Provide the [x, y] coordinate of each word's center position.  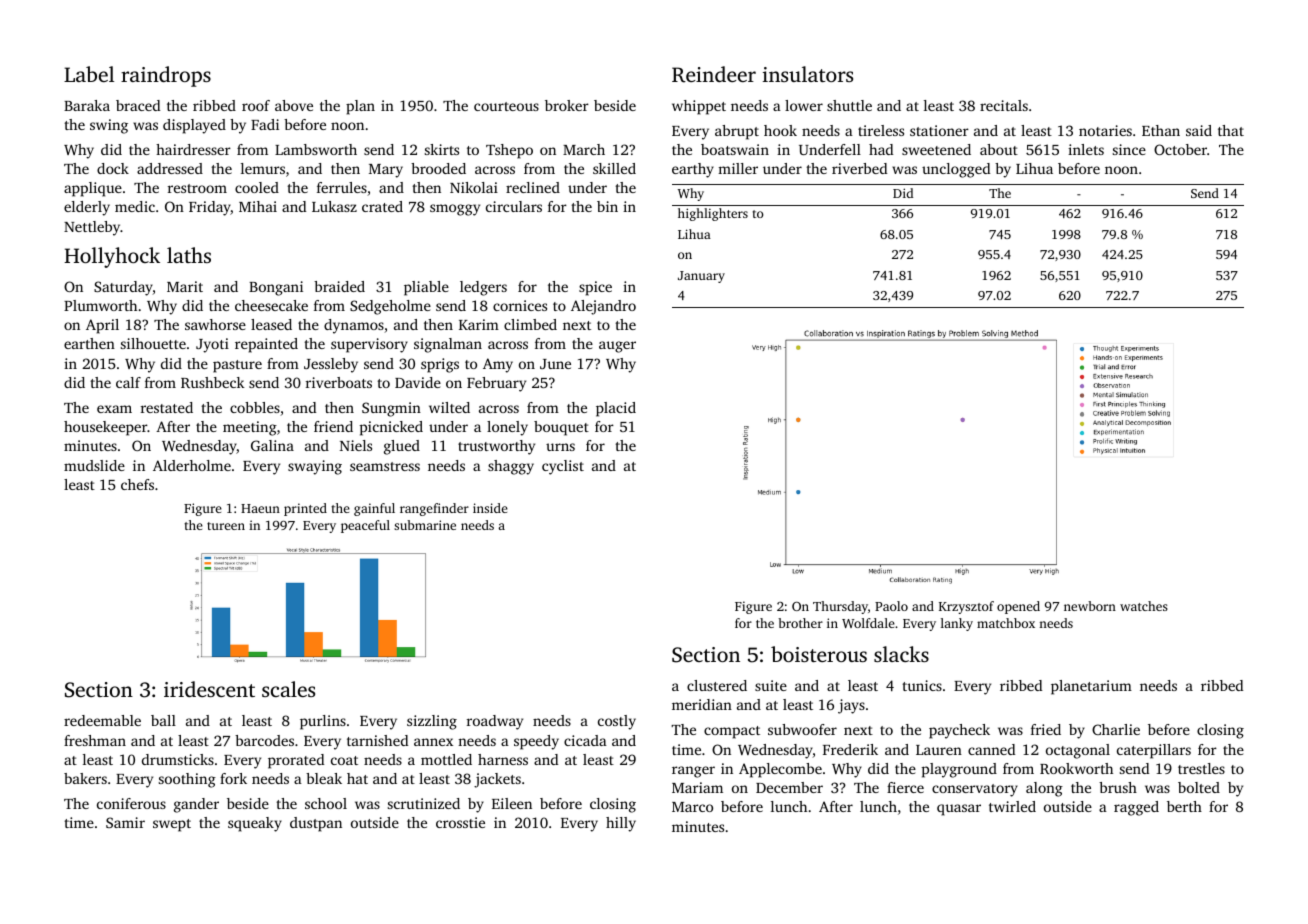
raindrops [166, 76]
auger [617, 347]
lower [804, 105]
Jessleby [331, 365]
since [1129, 149]
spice [595, 288]
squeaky [255, 824]
